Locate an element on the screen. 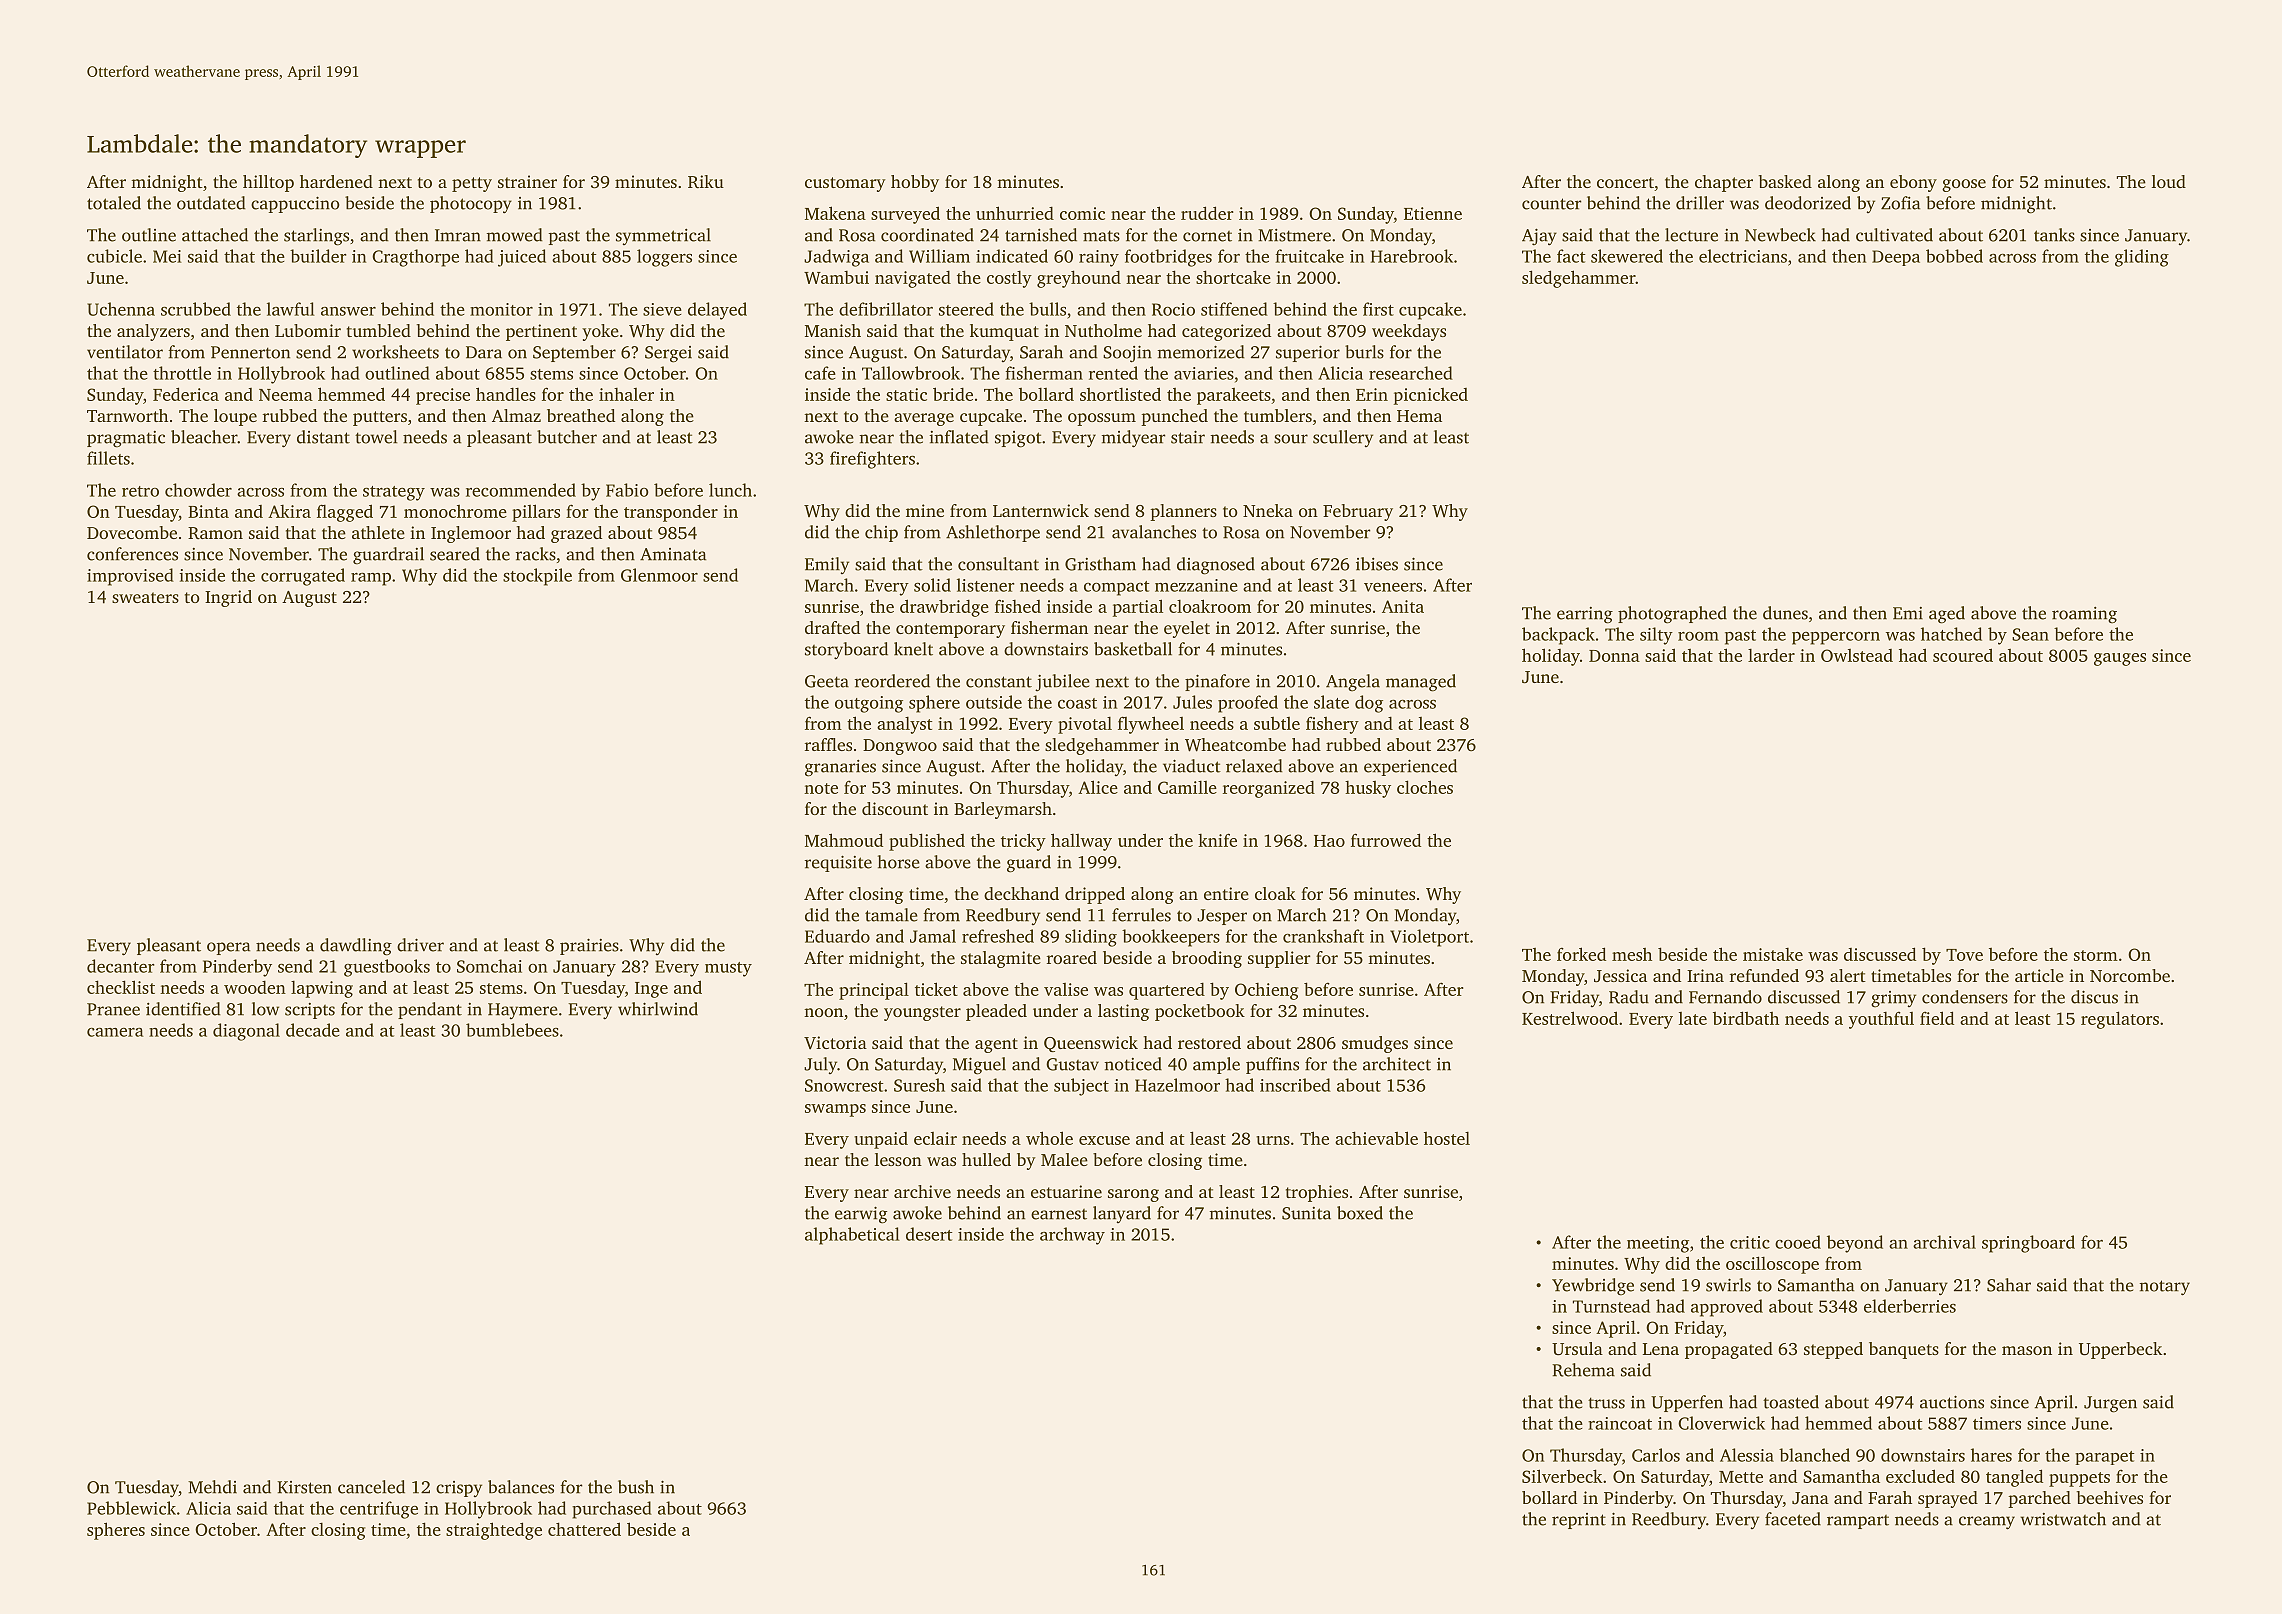 This screenshot has height=1614, width=2282. excuse is located at coordinates (1104, 1140).
